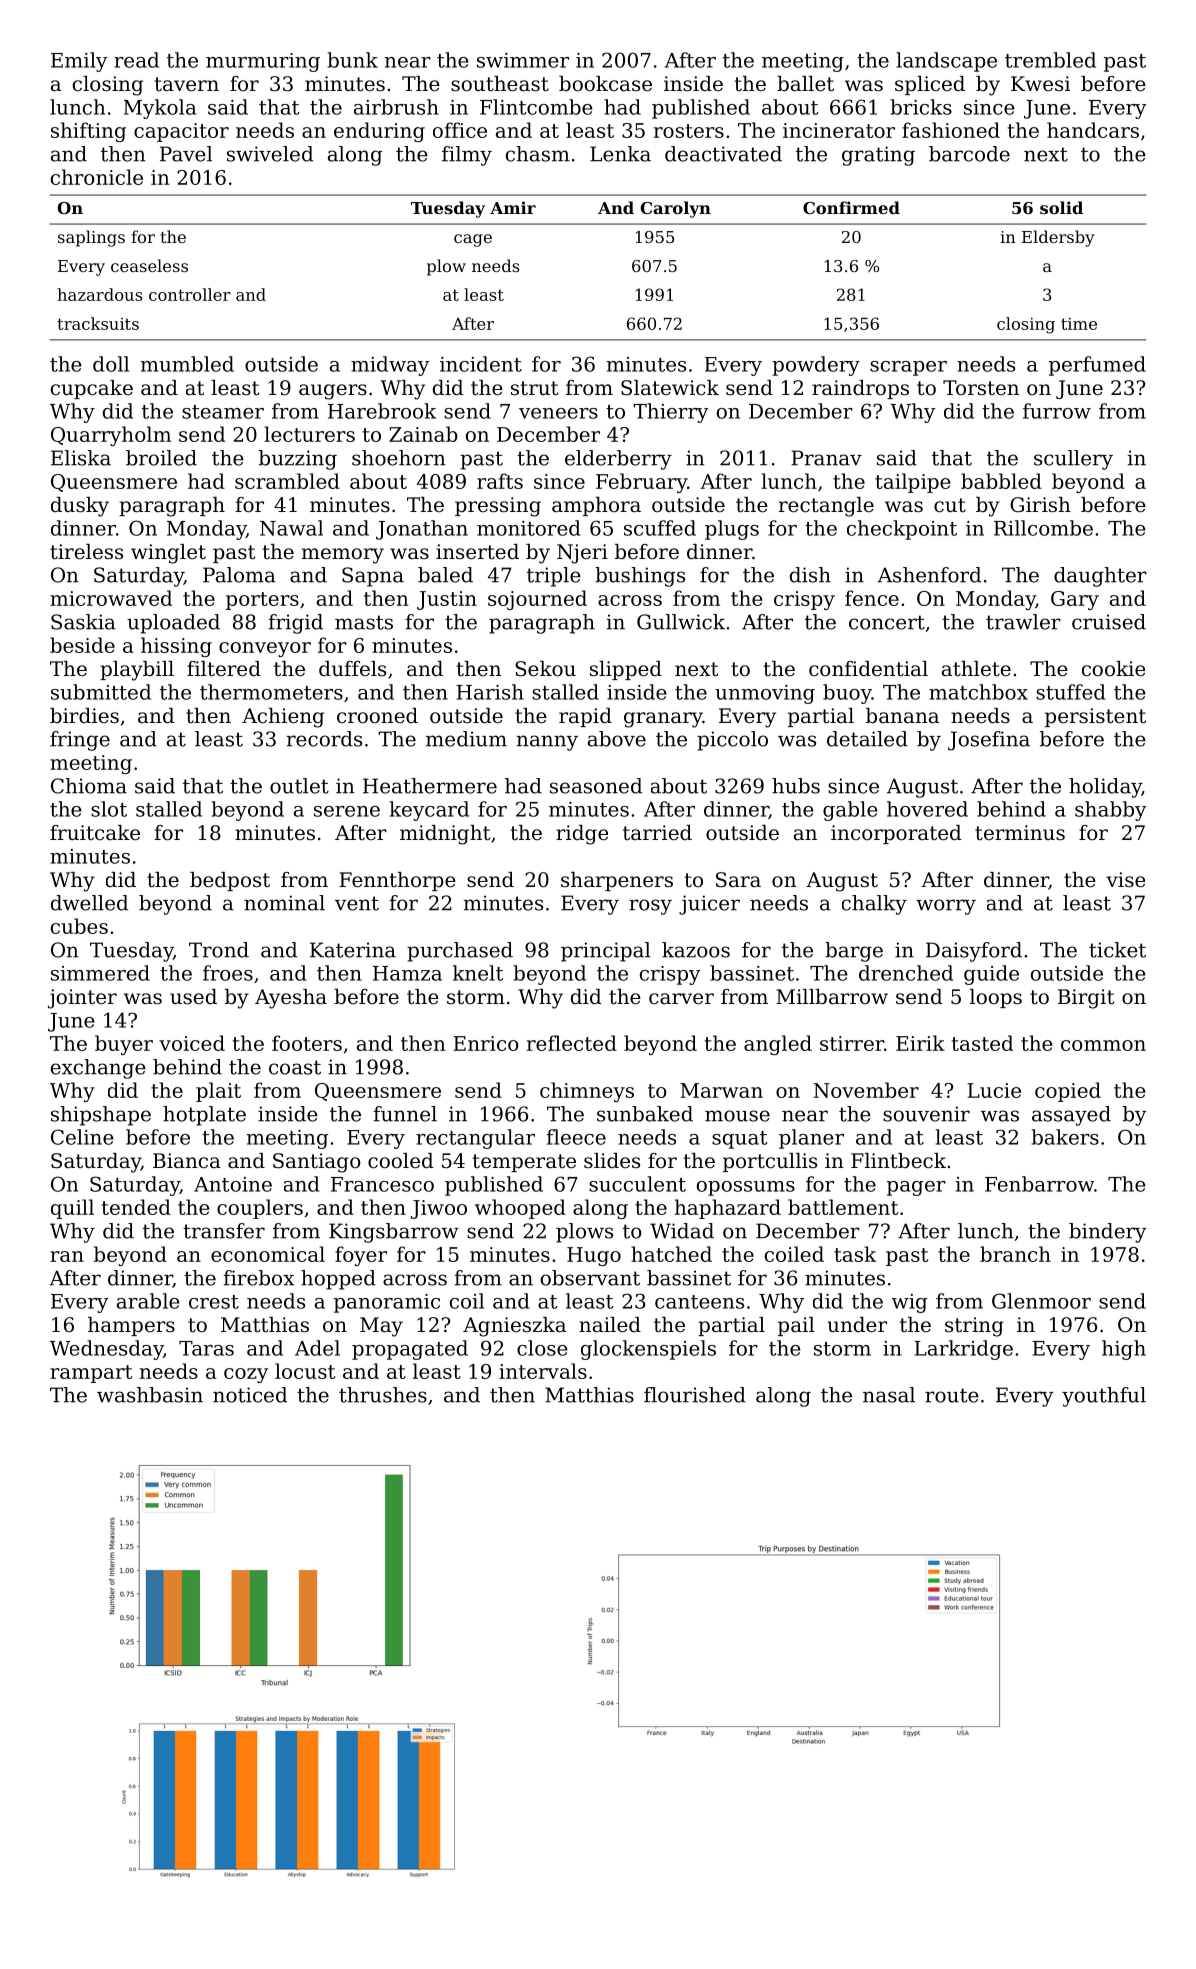  I want to click on barcode, so click(969, 154).
